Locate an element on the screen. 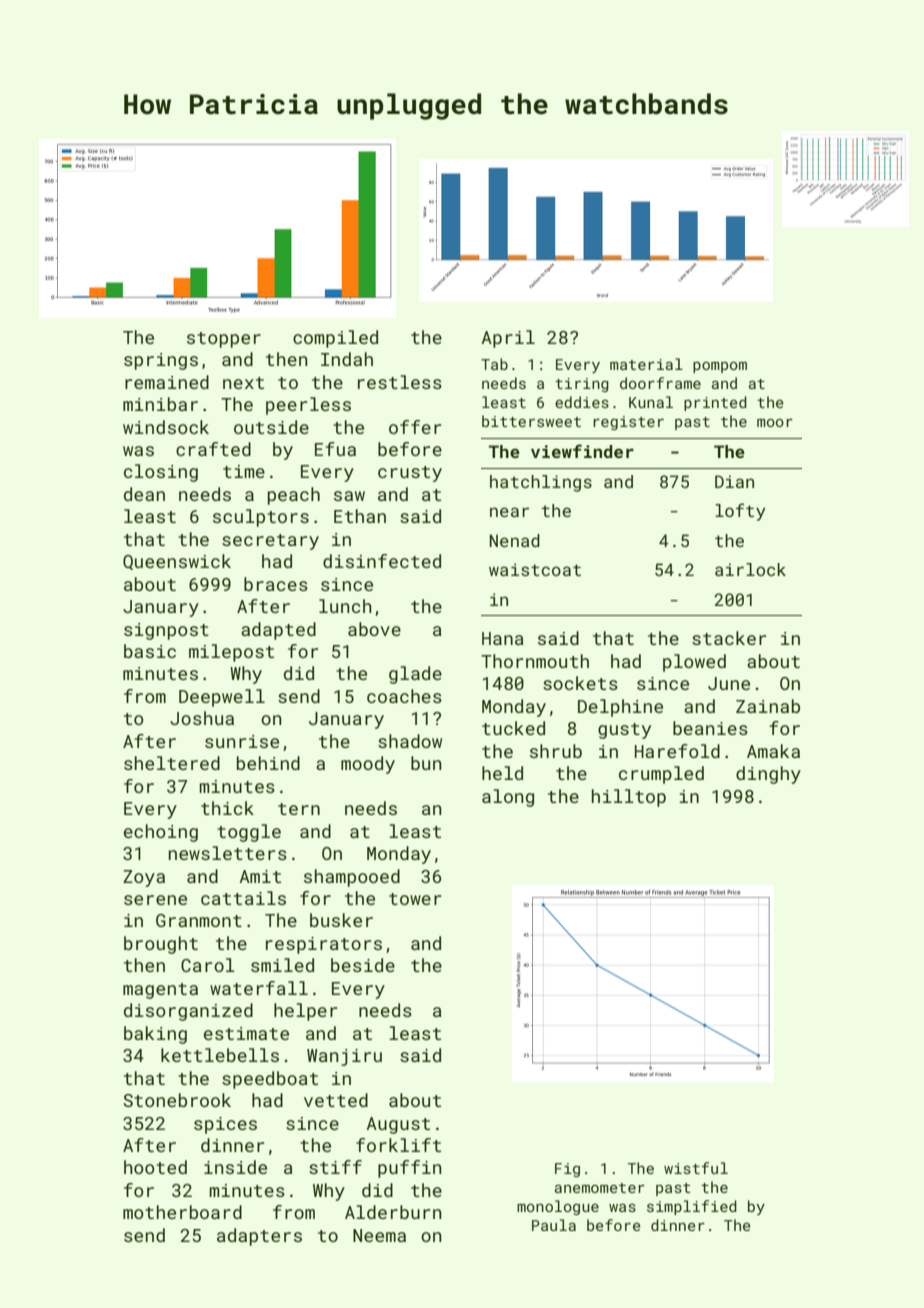  wistful is located at coordinates (696, 1168).
